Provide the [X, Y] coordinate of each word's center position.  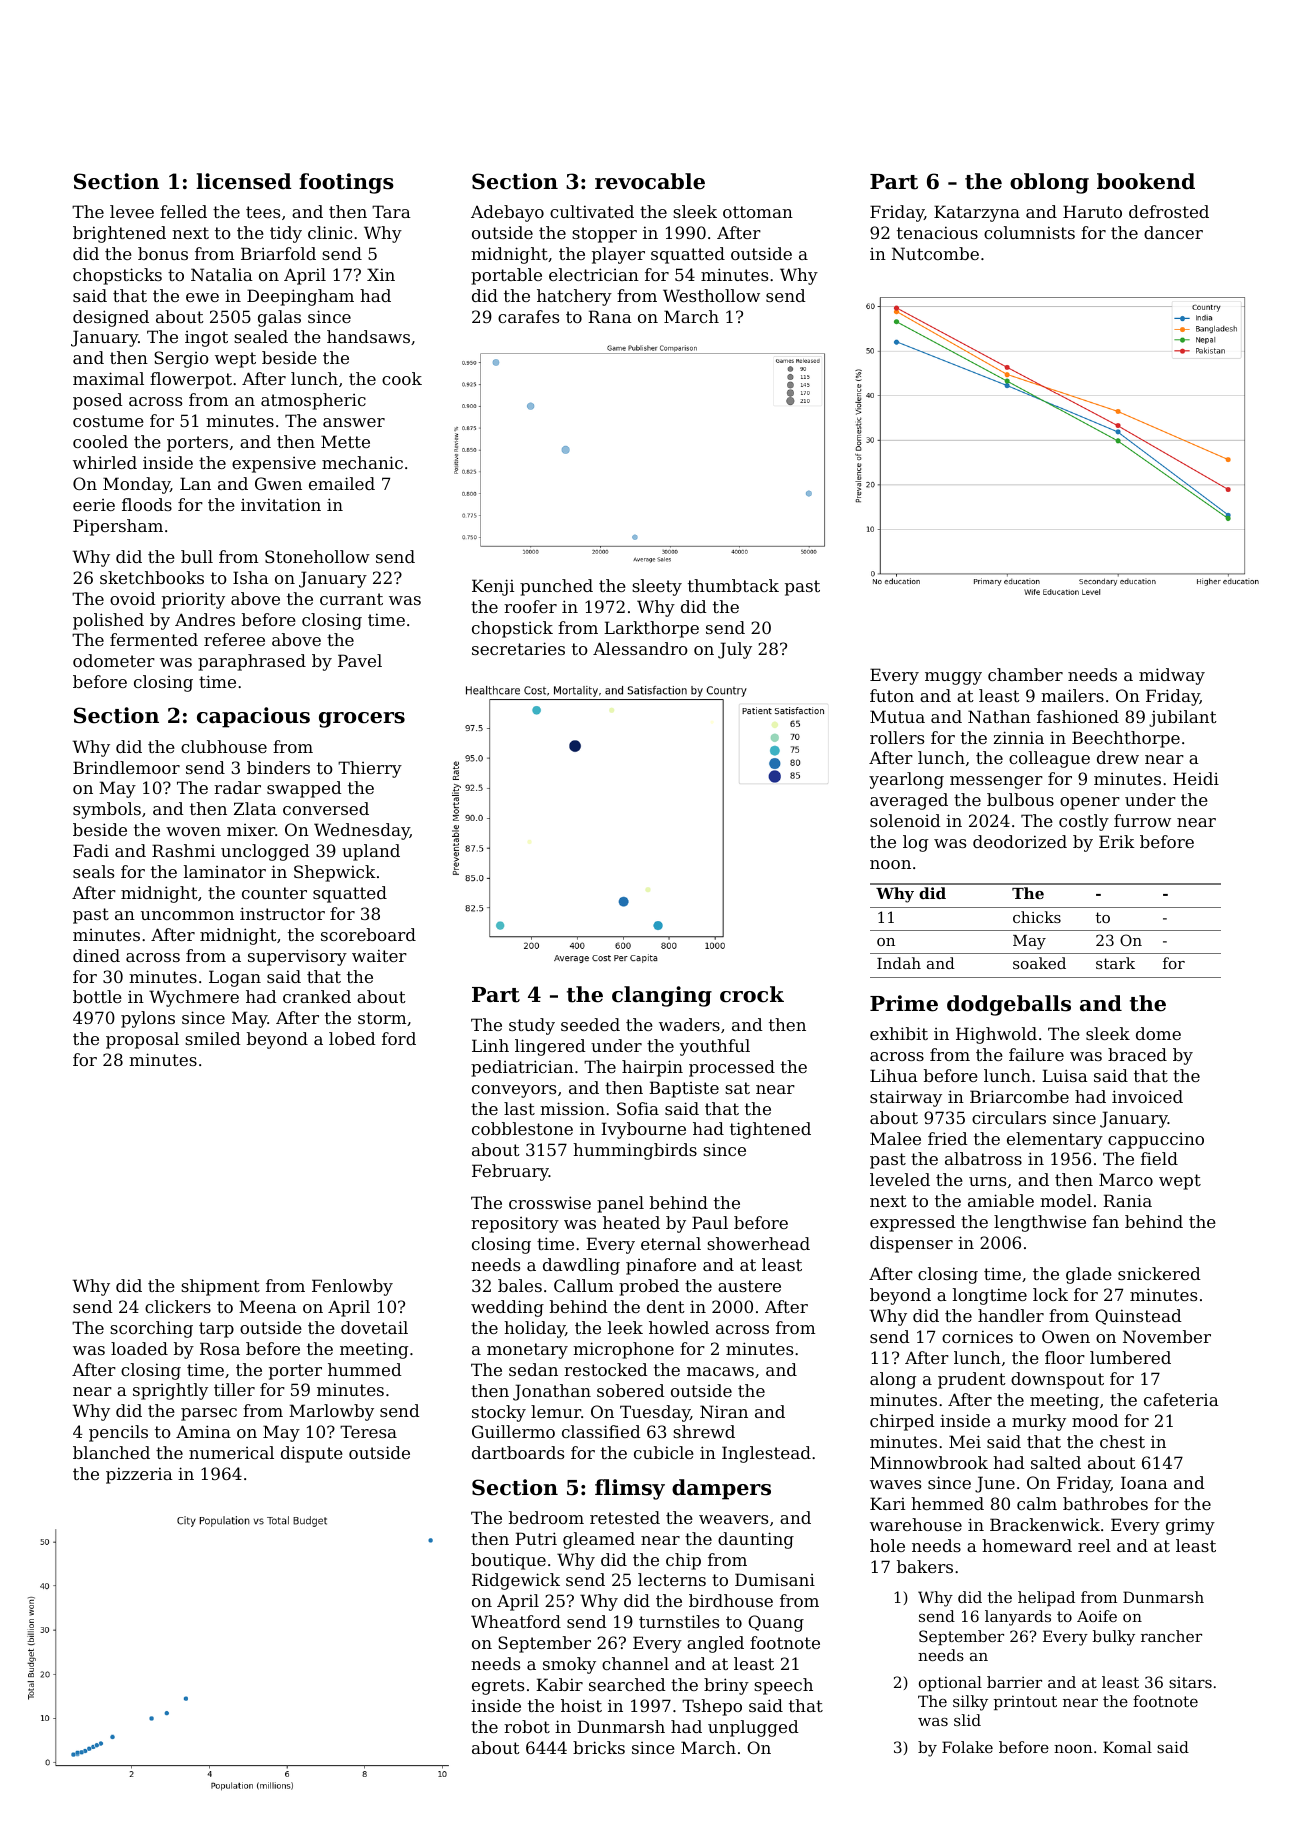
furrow [1142, 820]
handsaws [368, 336]
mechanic [362, 462]
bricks [599, 1747]
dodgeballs [1009, 1005]
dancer [1173, 232]
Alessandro [640, 648]
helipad [1046, 1598]
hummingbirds [635, 1151]
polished [108, 621]
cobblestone [522, 1128]
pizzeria [139, 1475]
